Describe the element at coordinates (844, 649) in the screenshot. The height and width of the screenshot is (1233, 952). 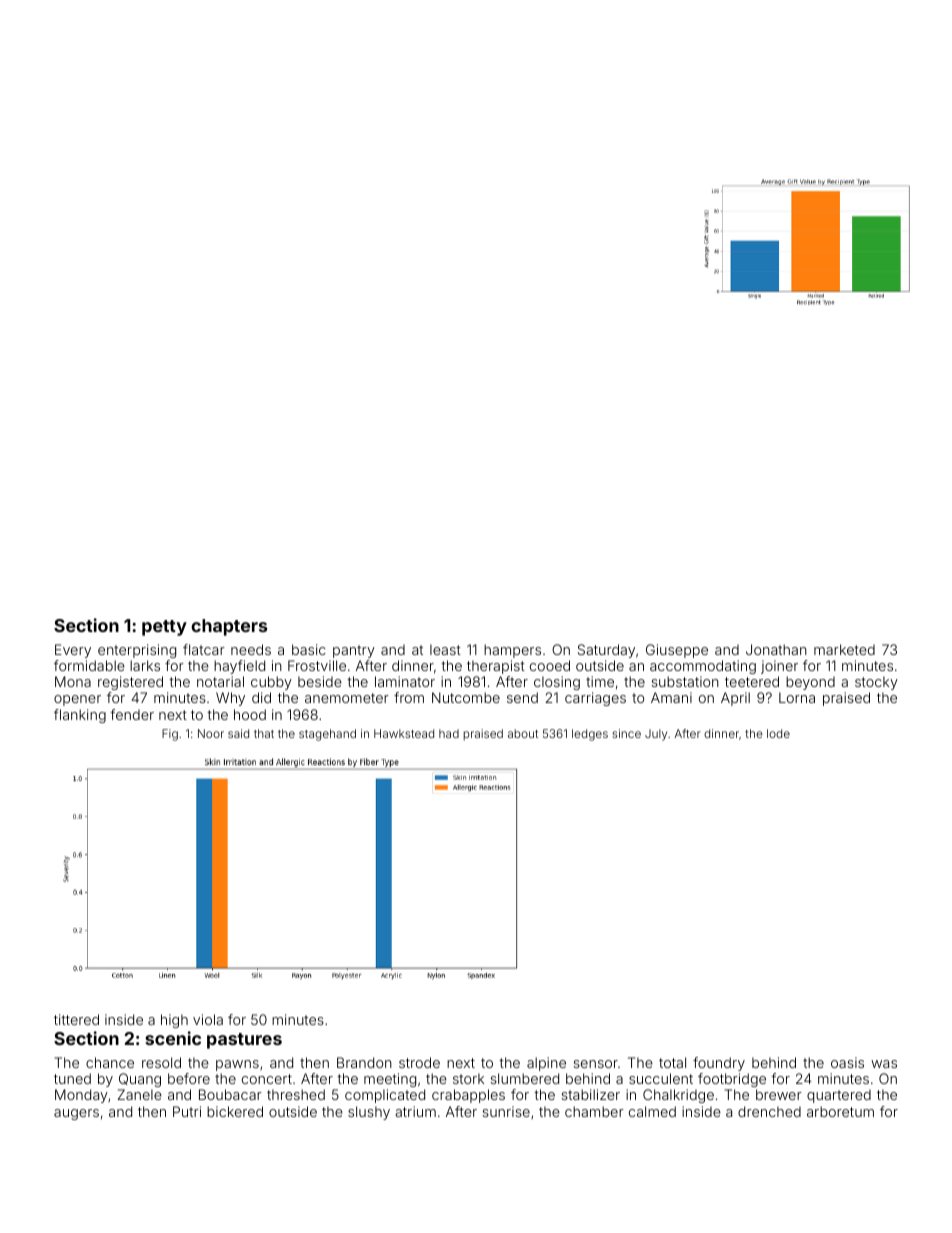
I see `marketed` at that location.
